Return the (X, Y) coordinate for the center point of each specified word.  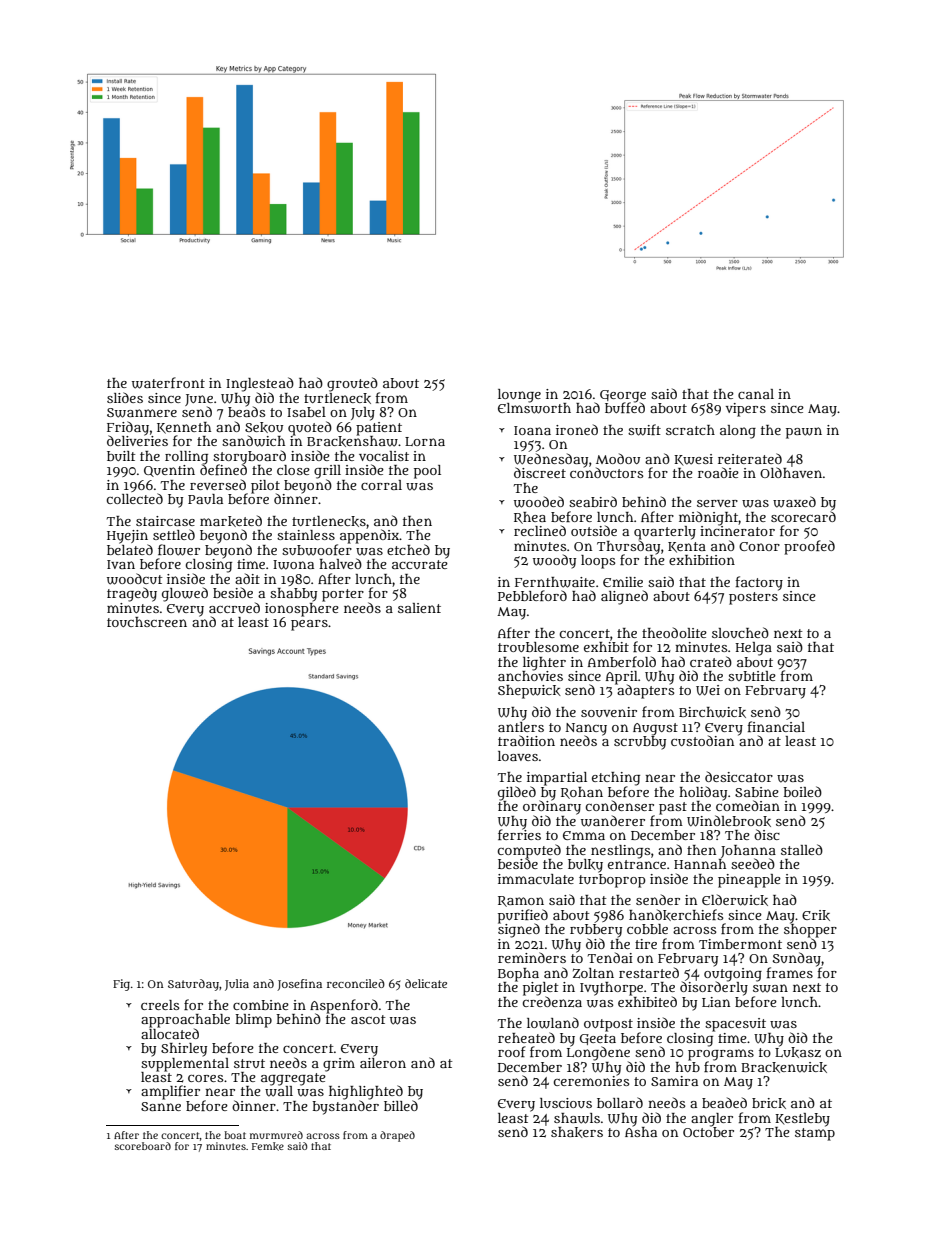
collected (135, 498)
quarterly (665, 533)
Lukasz (798, 1052)
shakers (577, 1132)
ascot (368, 1019)
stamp (815, 1134)
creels (160, 1005)
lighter (544, 663)
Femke (268, 1146)
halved (340, 563)
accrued (234, 607)
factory (759, 583)
